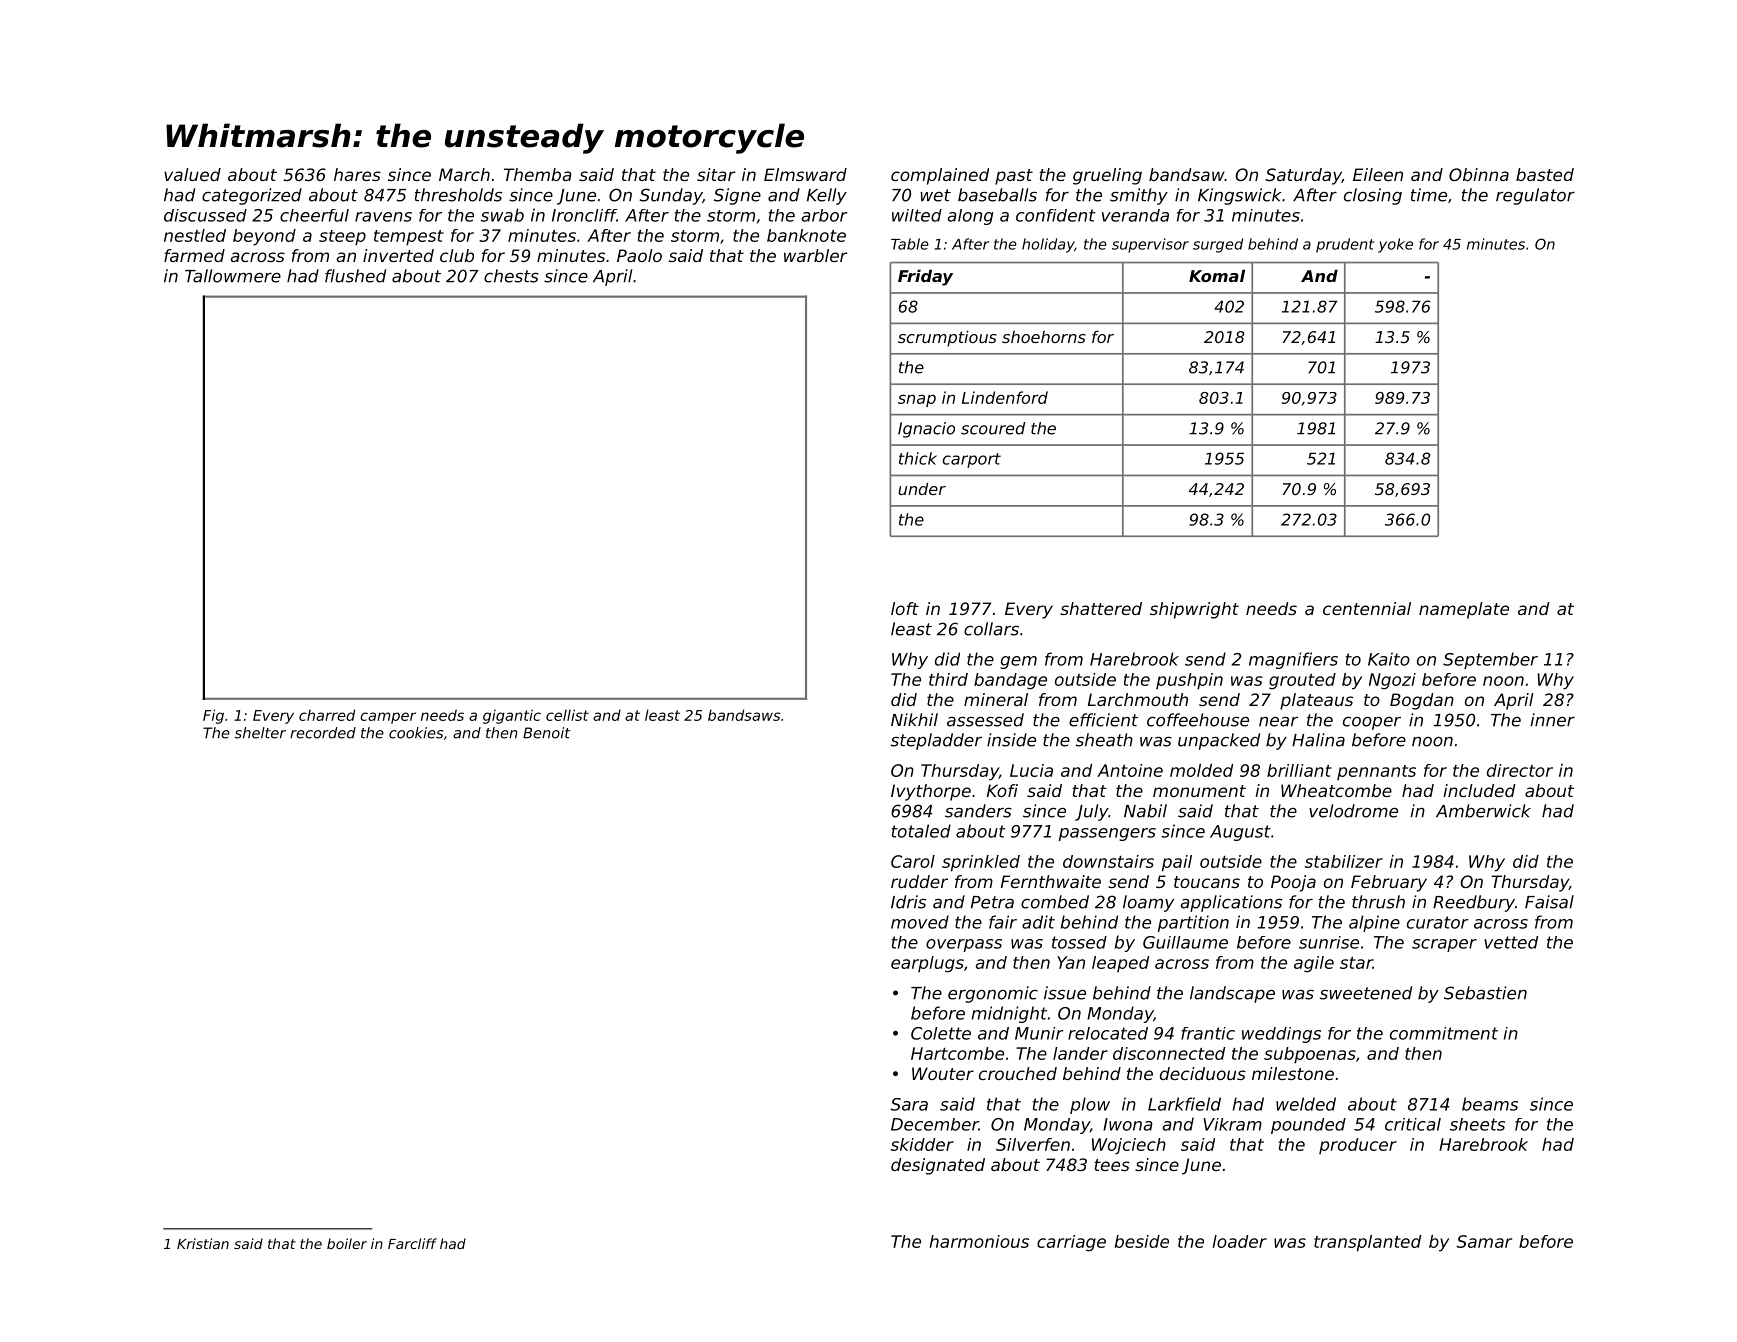 The width and height of the page is (1737, 1342). What do you see at coordinates (922, 488) in the page?
I see `under` at bounding box center [922, 488].
